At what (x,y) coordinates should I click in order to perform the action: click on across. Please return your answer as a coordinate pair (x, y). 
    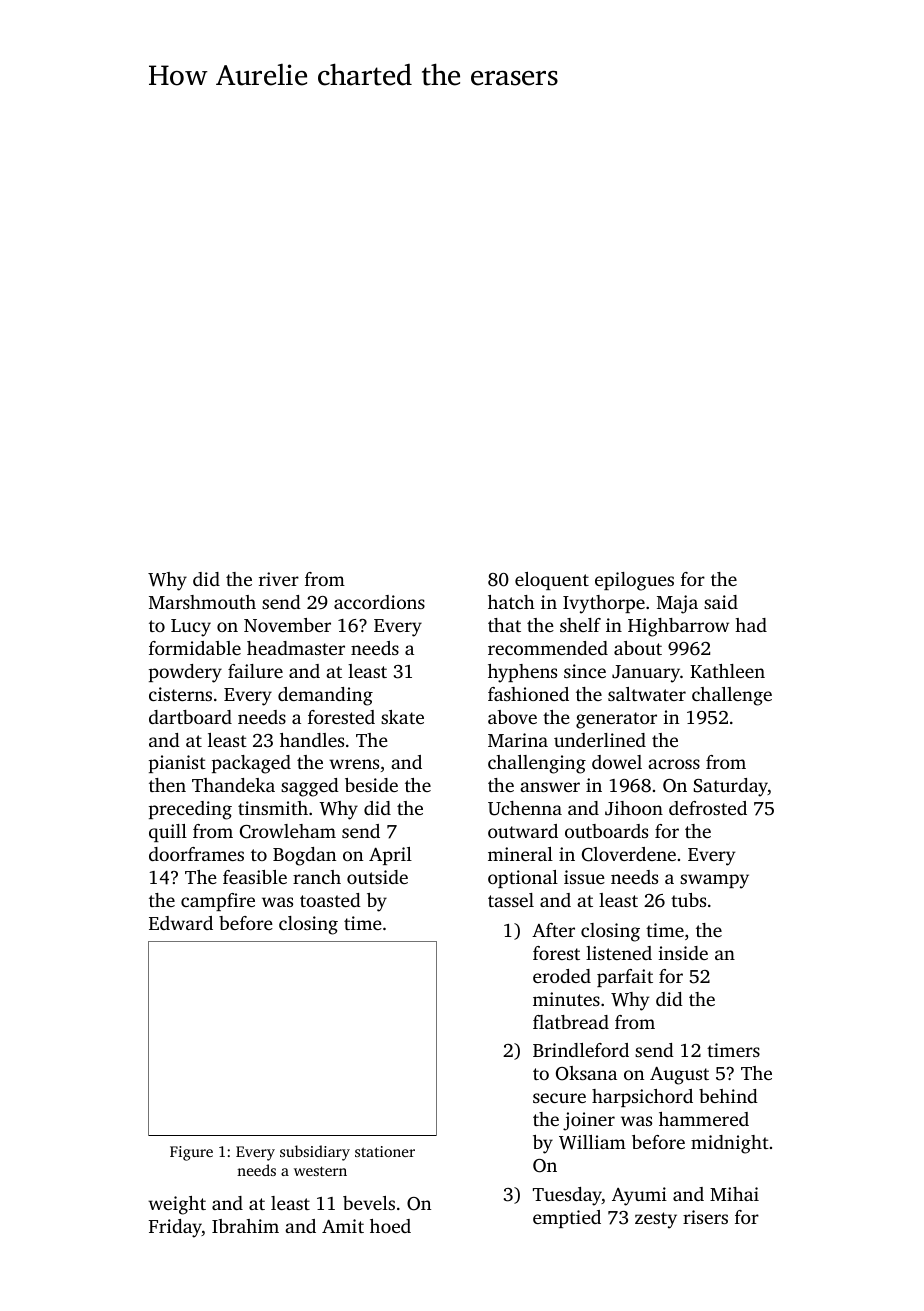
    Looking at the image, I should click on (674, 764).
